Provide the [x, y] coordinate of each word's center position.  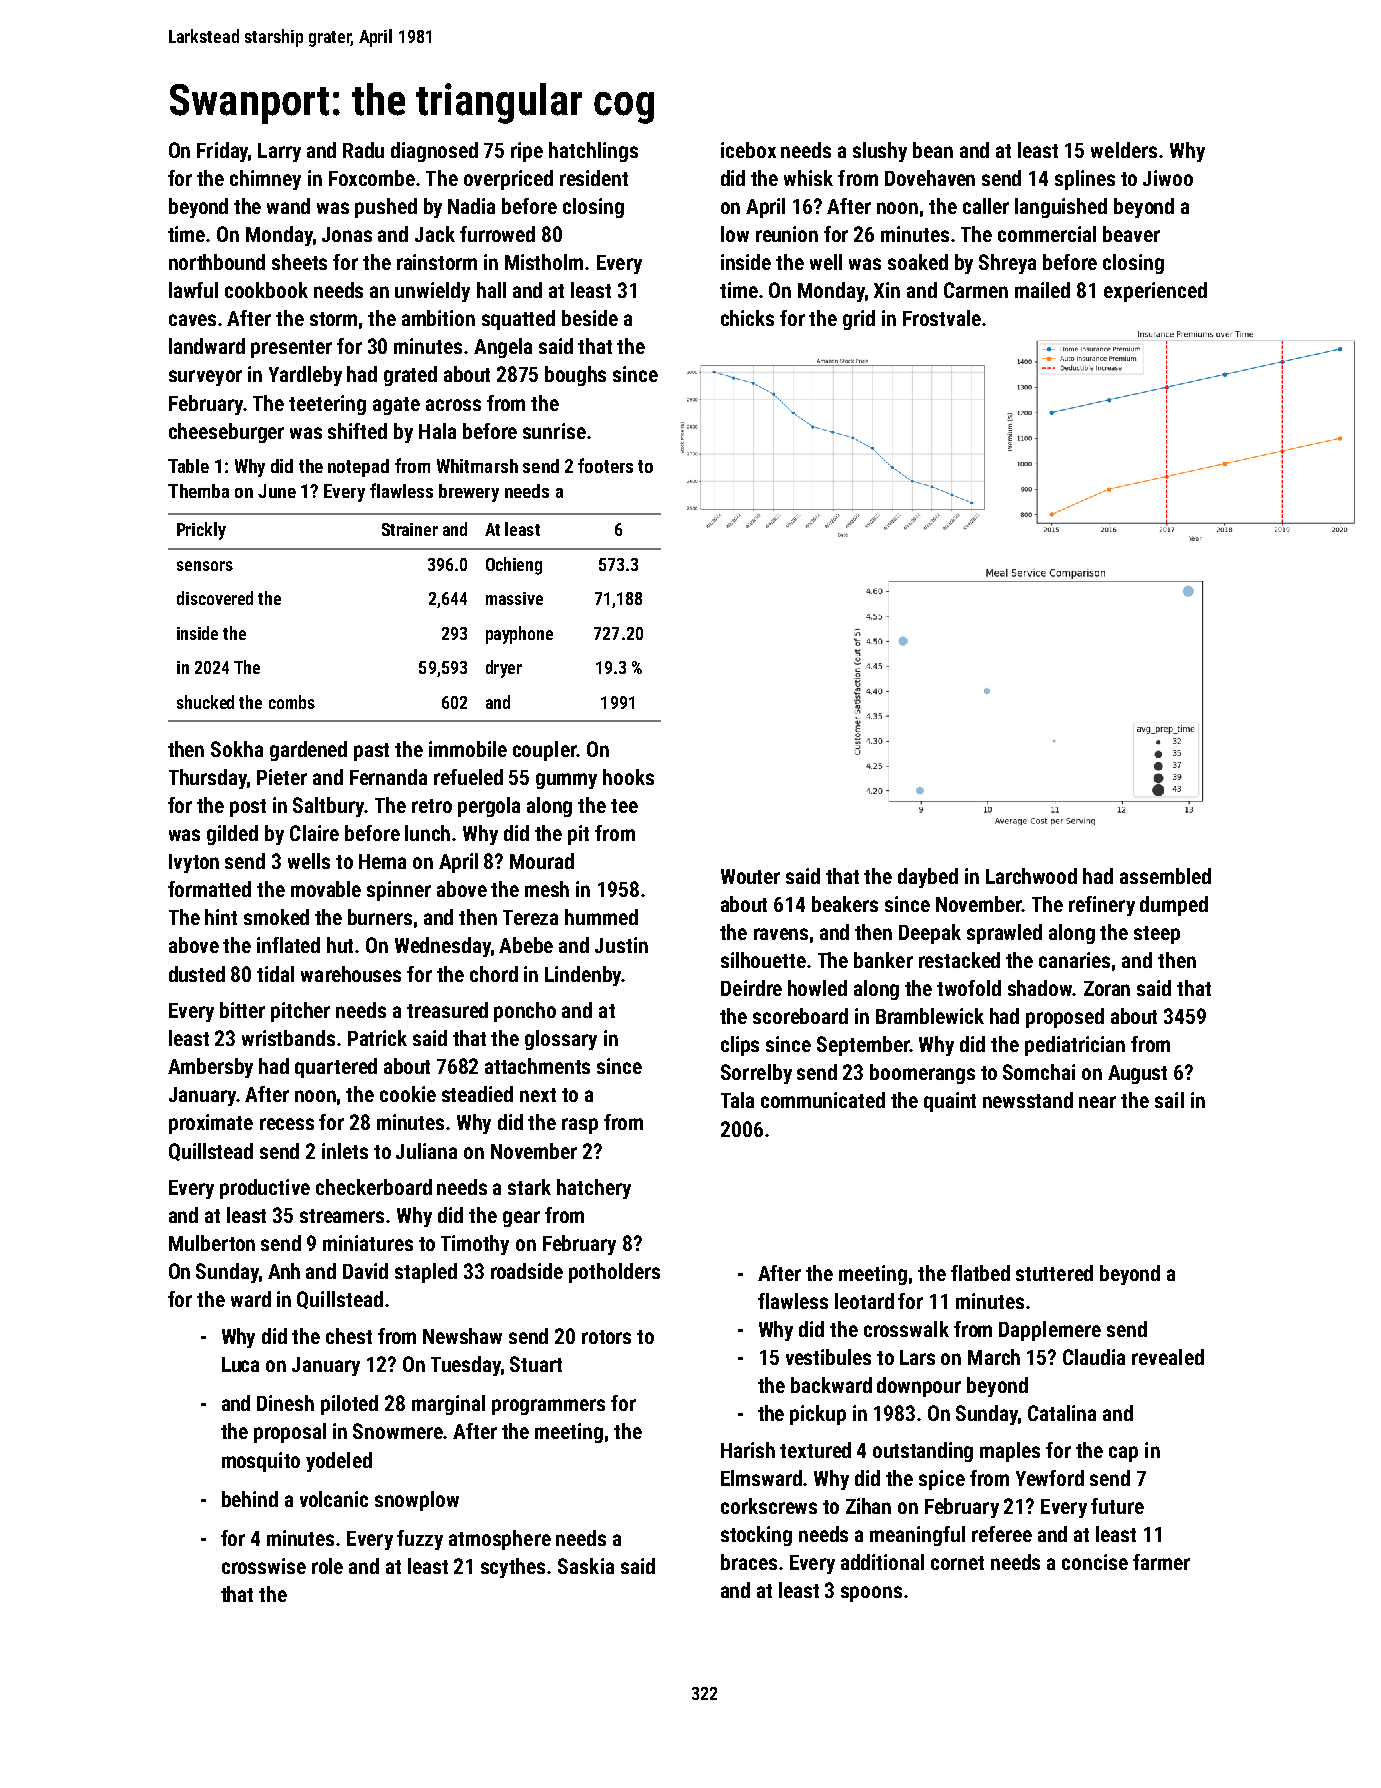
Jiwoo [1168, 178]
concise [1095, 1562]
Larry [279, 152]
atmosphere [500, 1540]
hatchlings [593, 152]
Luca [240, 1364]
